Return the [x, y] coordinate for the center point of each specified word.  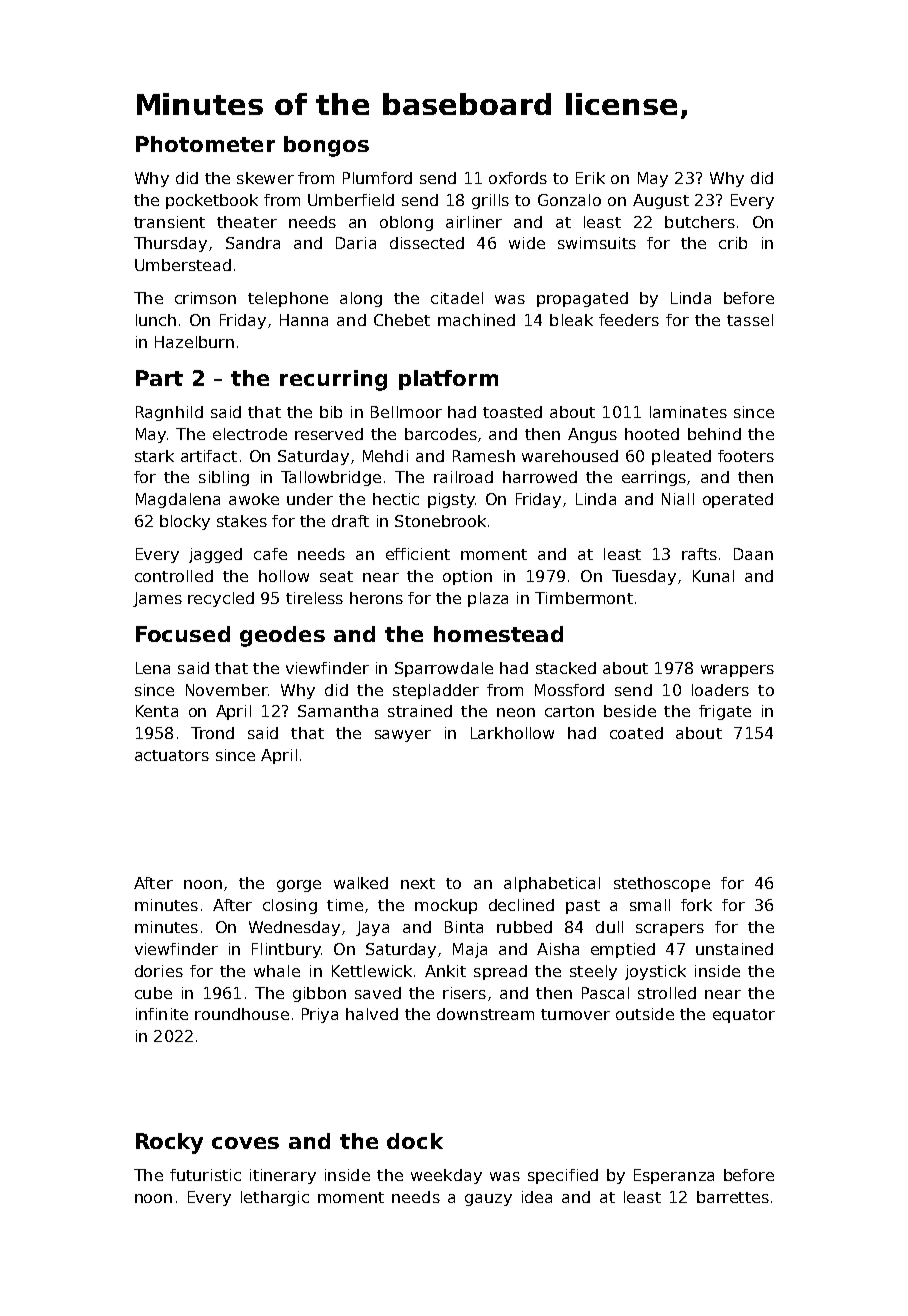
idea [537, 1197]
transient [169, 222]
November [227, 690]
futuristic [205, 1175]
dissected [427, 243]
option [467, 577]
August [661, 201]
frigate [725, 712]
